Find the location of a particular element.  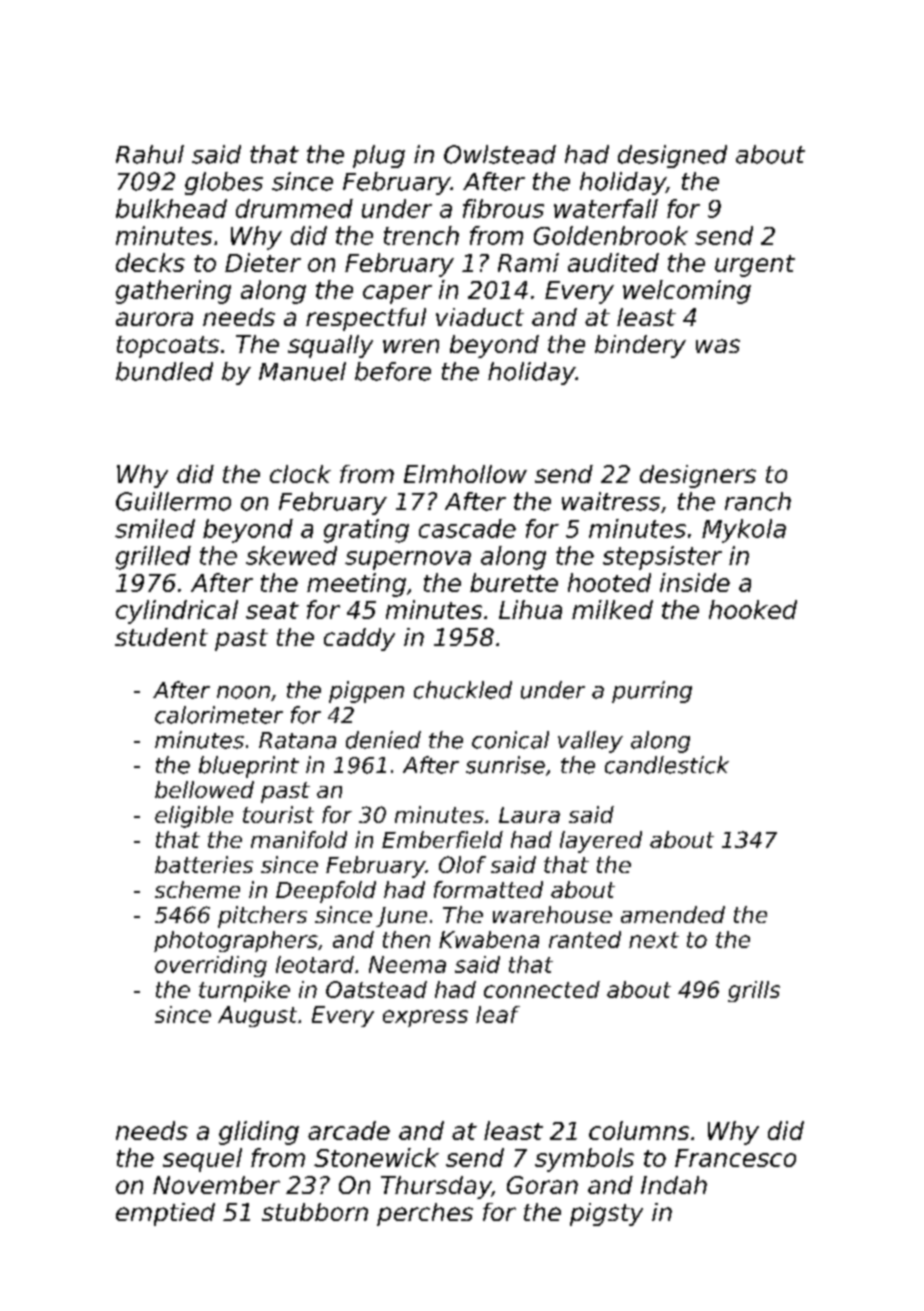

Emberfield is located at coordinates (442, 839).
